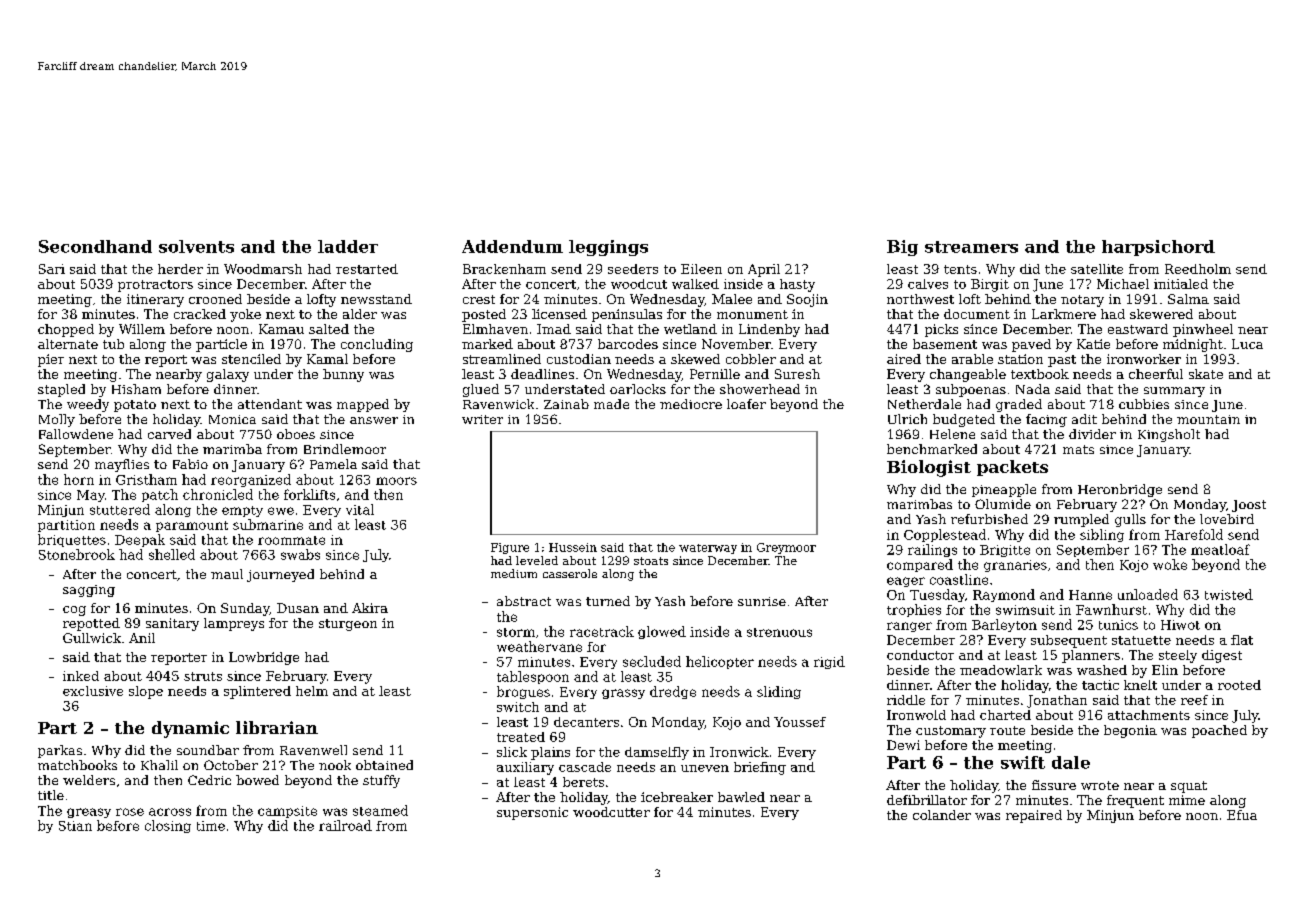 The width and height of the page is (1308, 924). Describe the element at coordinates (1206, 374) in the page. I see `skate` at that location.
